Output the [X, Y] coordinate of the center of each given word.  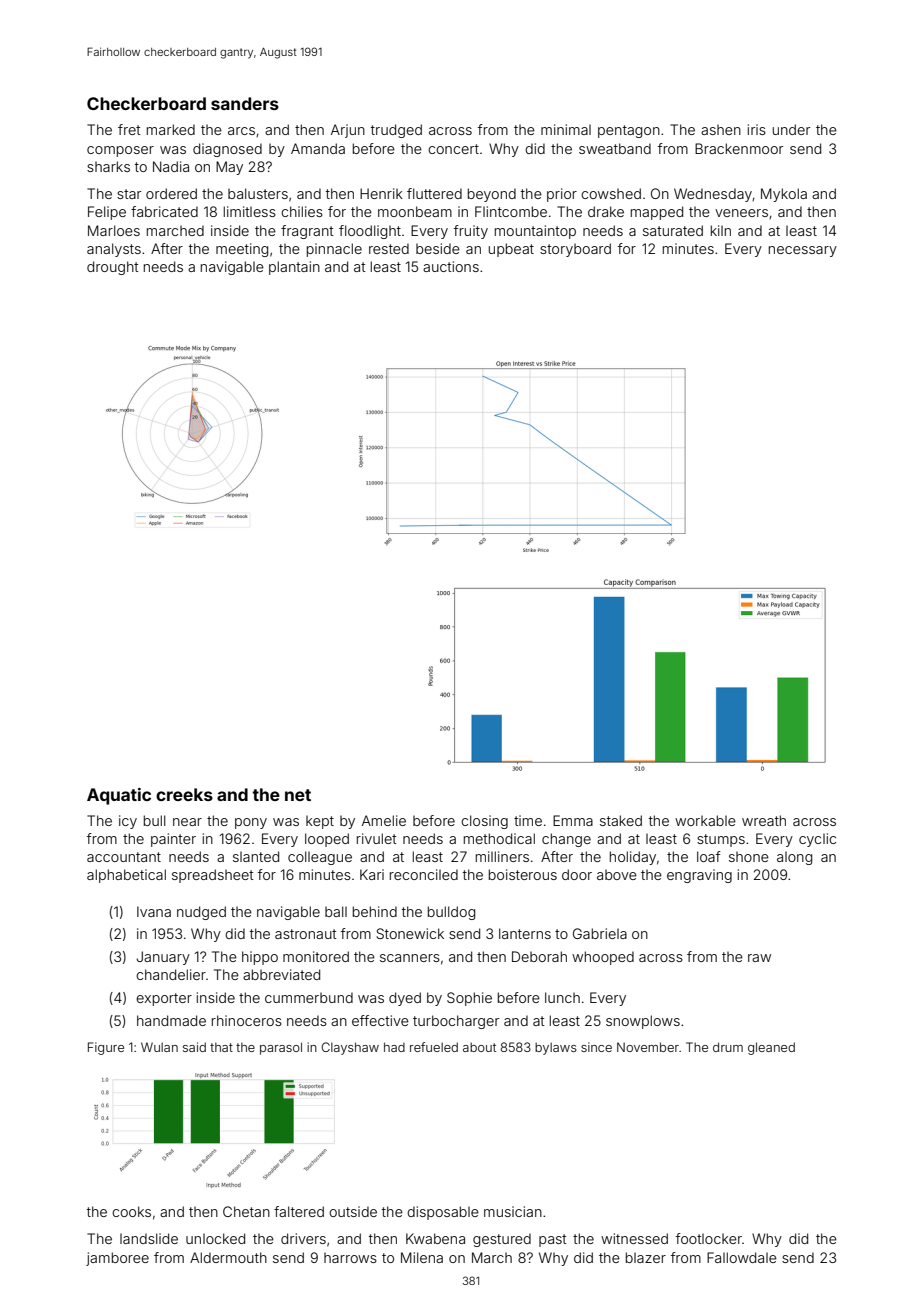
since [596, 1047]
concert [453, 149]
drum [728, 1047]
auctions [451, 266]
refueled [434, 1047]
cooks [131, 1211]
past [553, 1240]
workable [705, 820]
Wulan [159, 1047]
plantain [294, 268]
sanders [245, 103]
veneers [741, 213]
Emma [573, 820]
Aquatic [119, 796]
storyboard [575, 250]
